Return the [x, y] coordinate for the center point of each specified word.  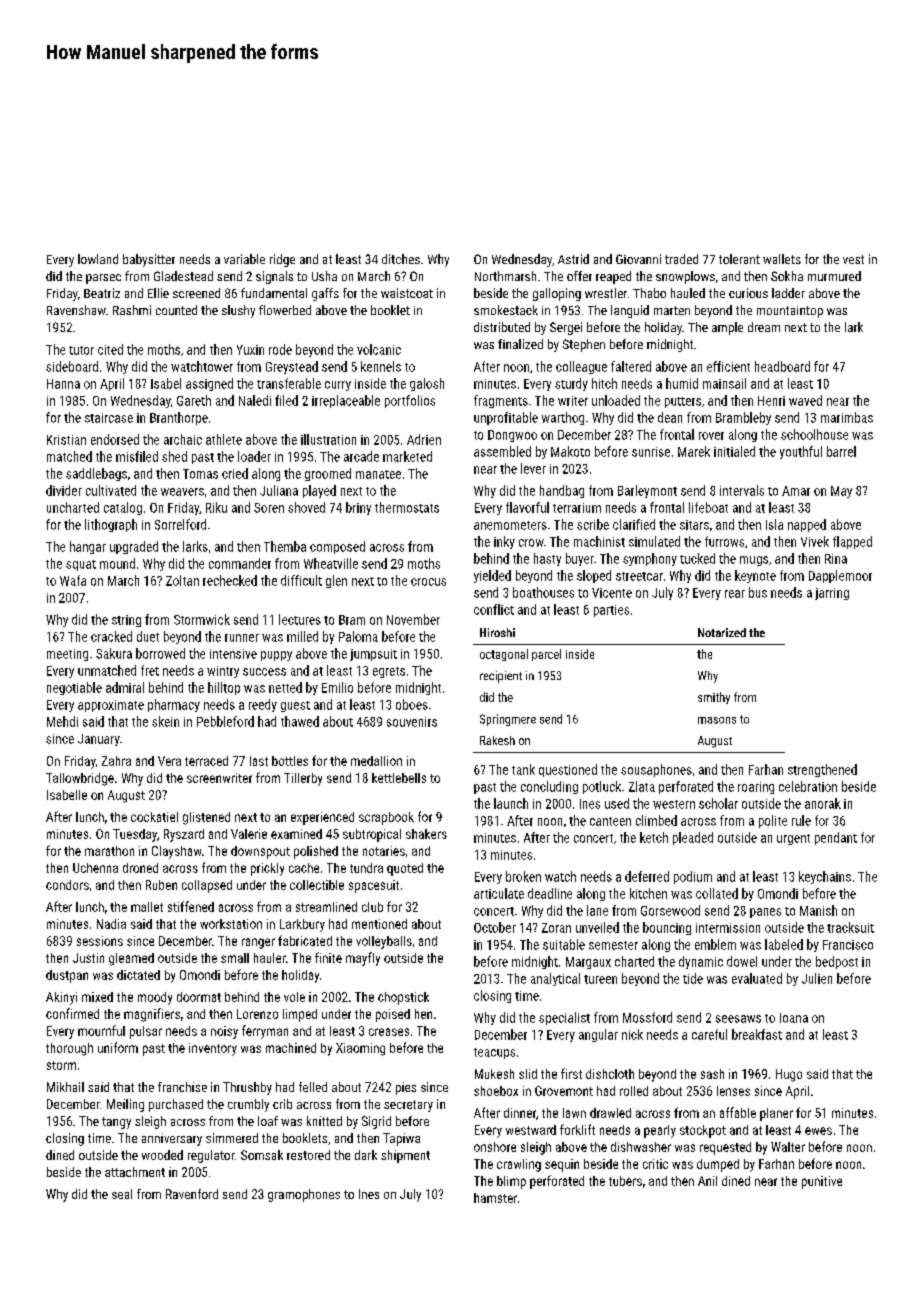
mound [117, 563]
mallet [147, 907]
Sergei [566, 328]
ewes [818, 1131]
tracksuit [850, 927]
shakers [426, 834]
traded [681, 259]
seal [122, 1194]
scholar [718, 803]
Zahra [116, 761]
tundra [366, 868]
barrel [841, 451]
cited [110, 349]
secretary [408, 1106]
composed [337, 547]
